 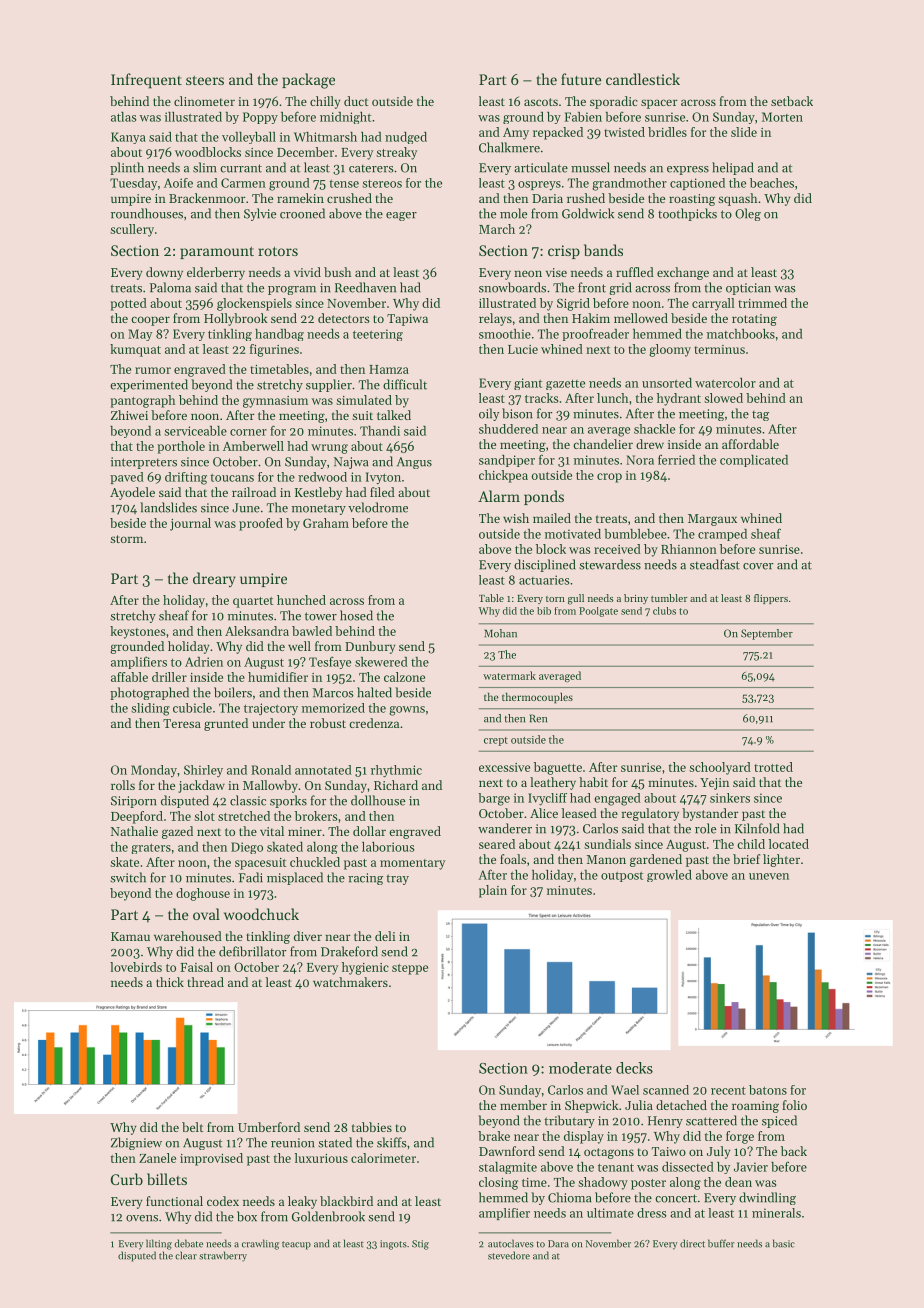 What do you see at coordinates (670, 350) in the screenshot?
I see `gloomy` at bounding box center [670, 350].
